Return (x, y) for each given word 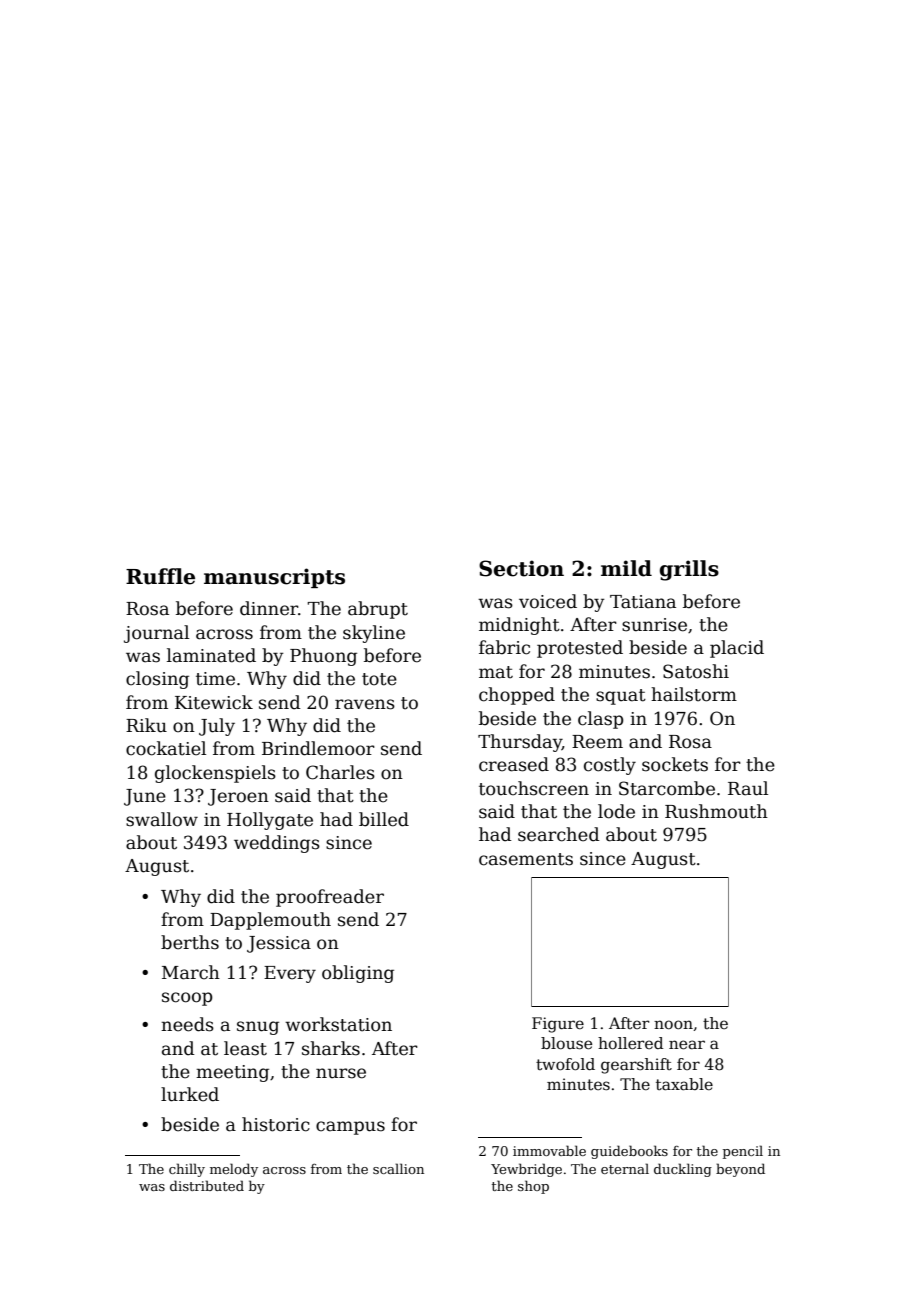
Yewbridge (526, 1170)
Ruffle (160, 576)
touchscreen (534, 788)
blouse (566, 1043)
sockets (675, 764)
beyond (740, 1170)
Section (521, 568)
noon (673, 1024)
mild (626, 568)
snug (258, 1028)
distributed (207, 1185)
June (145, 797)
